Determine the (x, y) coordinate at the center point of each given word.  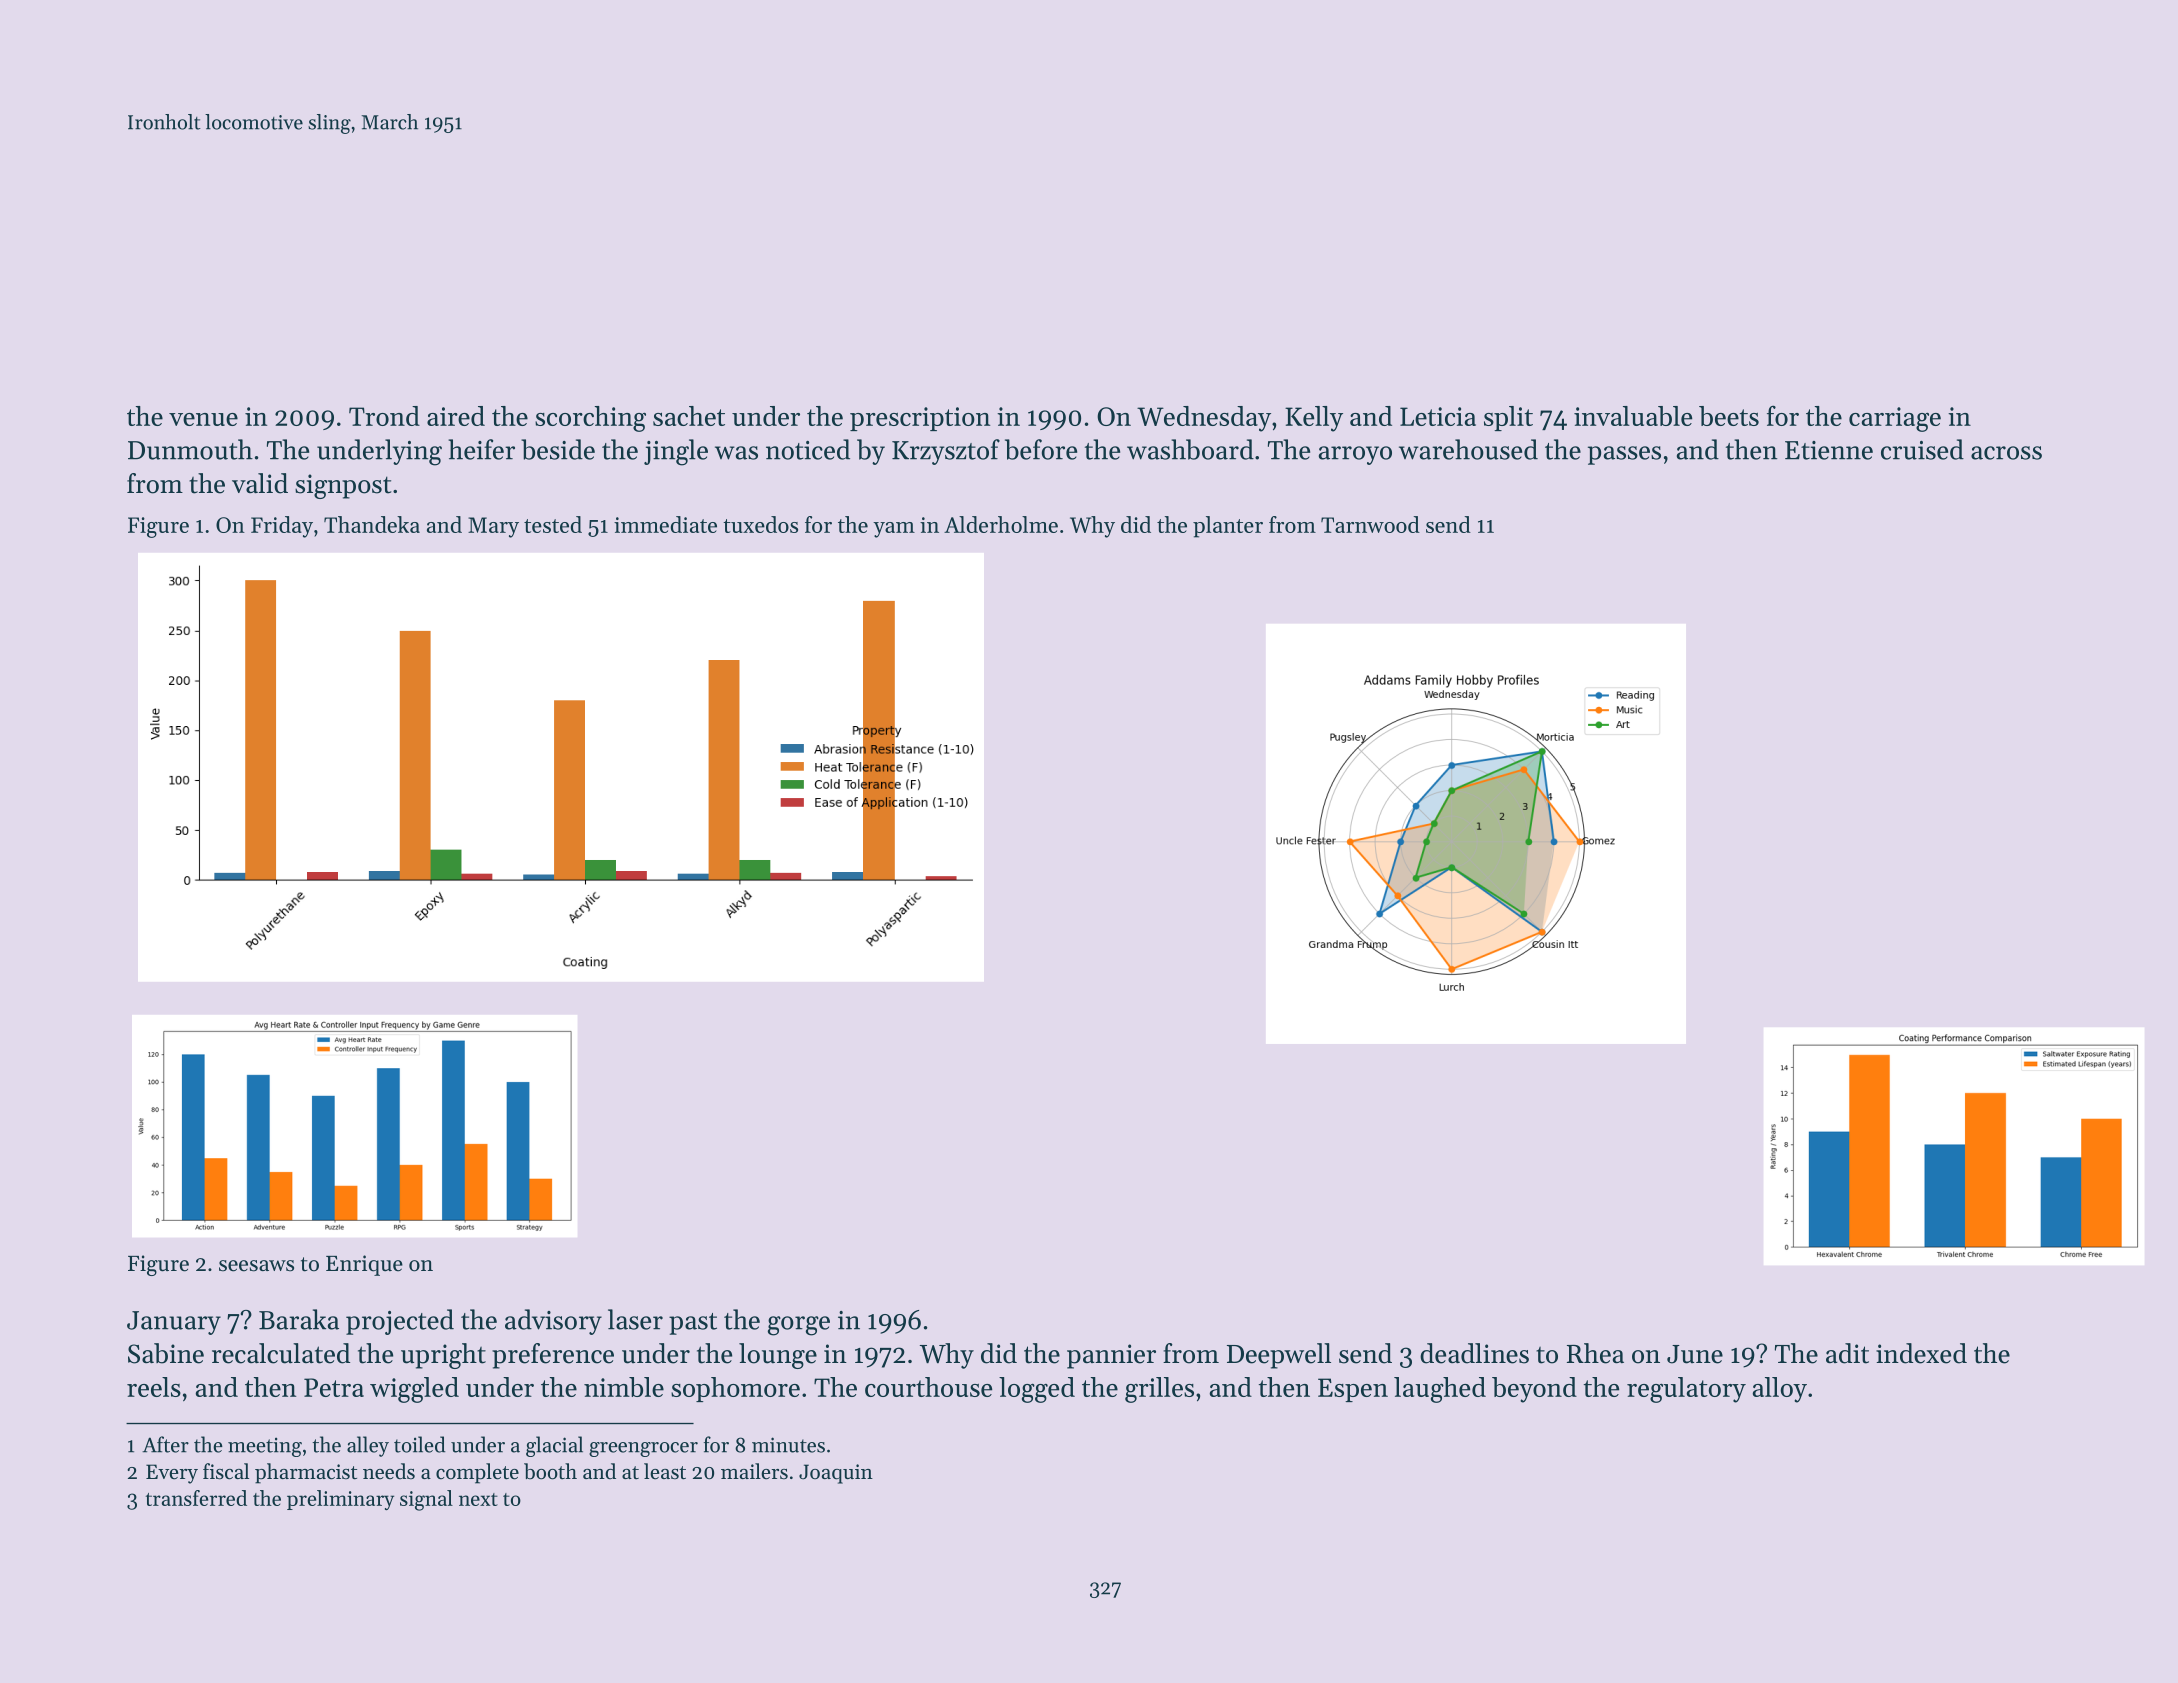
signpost (343, 486)
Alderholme (1001, 524)
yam (894, 530)
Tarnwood (1370, 524)
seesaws (256, 1266)
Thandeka (372, 524)
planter (1228, 527)
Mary (493, 527)
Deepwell (1279, 1356)
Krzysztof (946, 452)
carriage (1895, 419)
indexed (1921, 1353)
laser (635, 1319)
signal (426, 1500)
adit (1847, 1353)
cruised (1922, 449)
